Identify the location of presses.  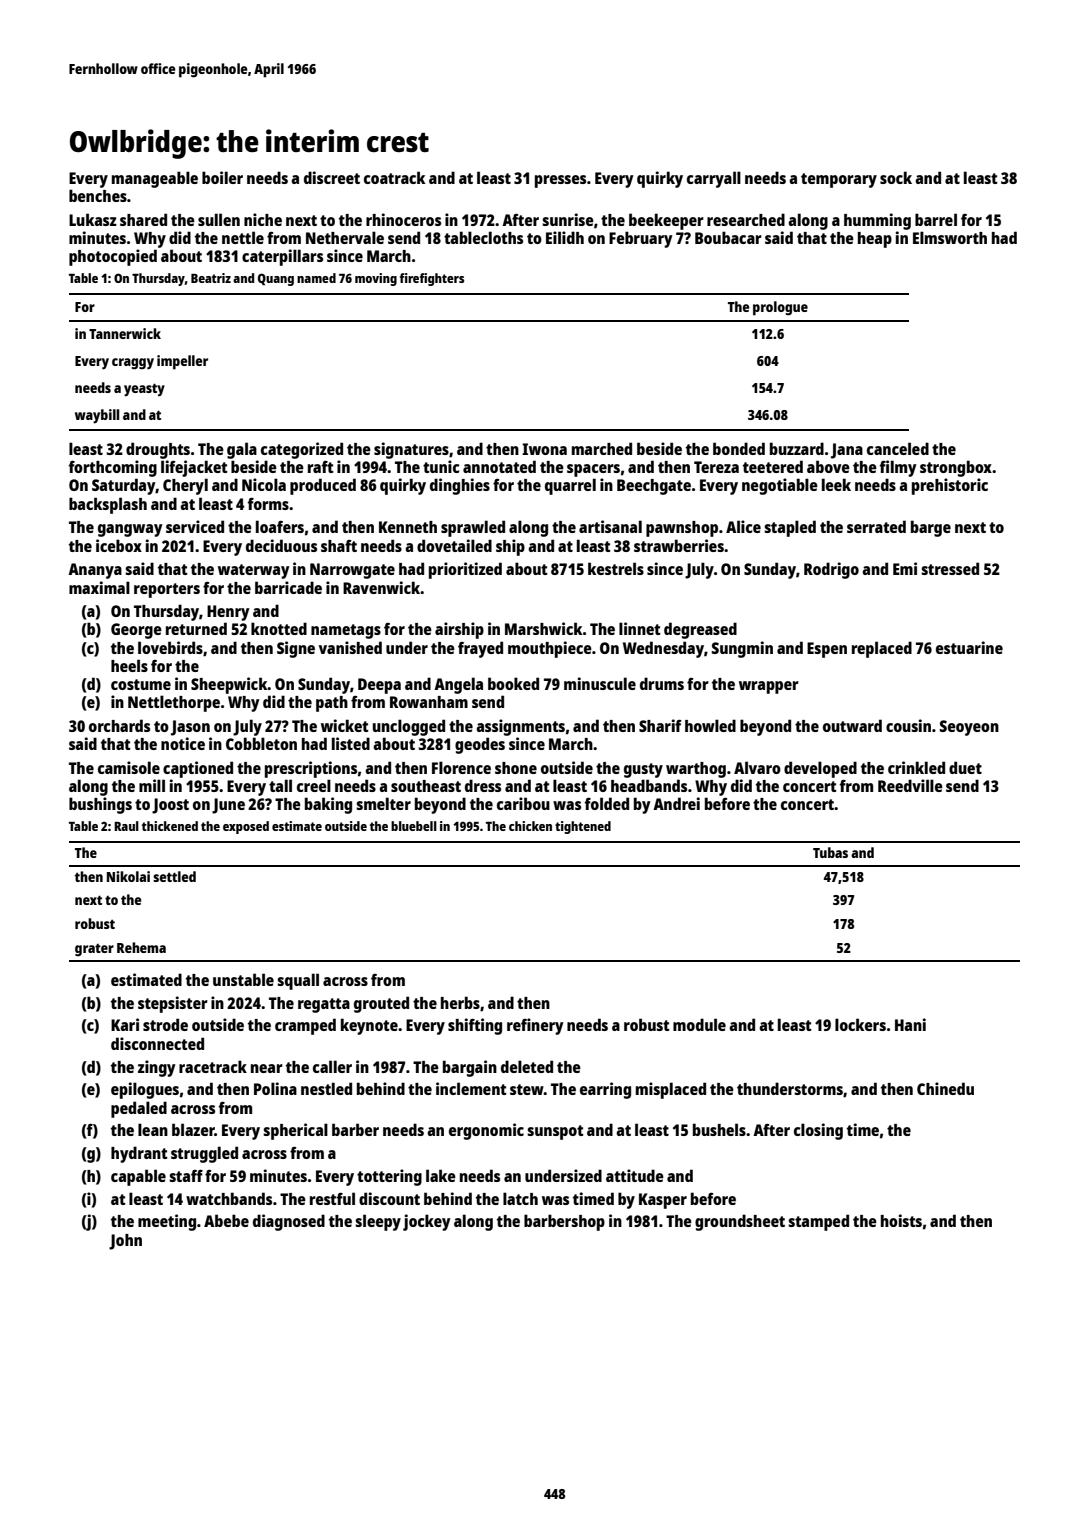
(560, 181).
